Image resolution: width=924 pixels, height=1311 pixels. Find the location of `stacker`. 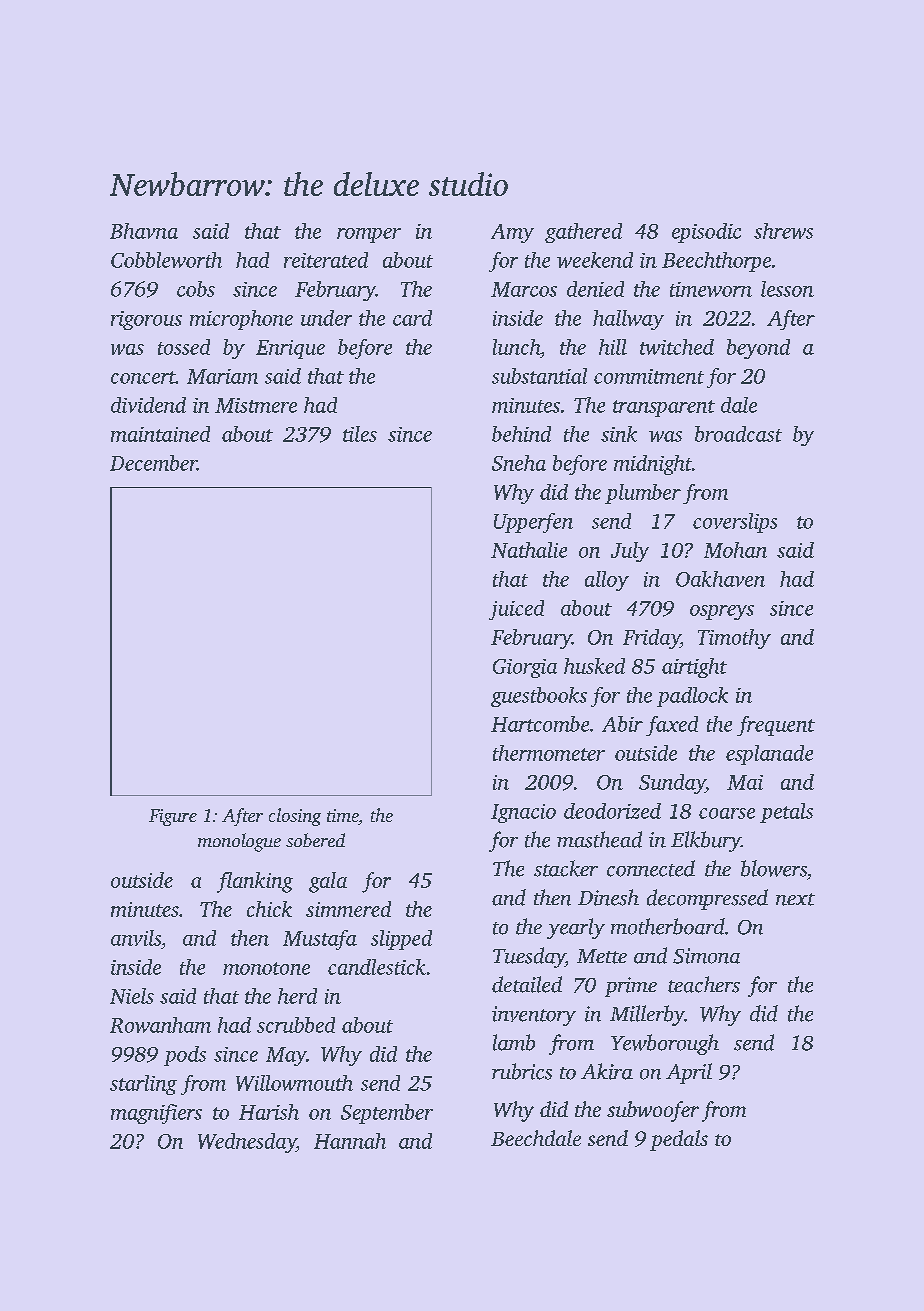

stacker is located at coordinates (566, 868).
